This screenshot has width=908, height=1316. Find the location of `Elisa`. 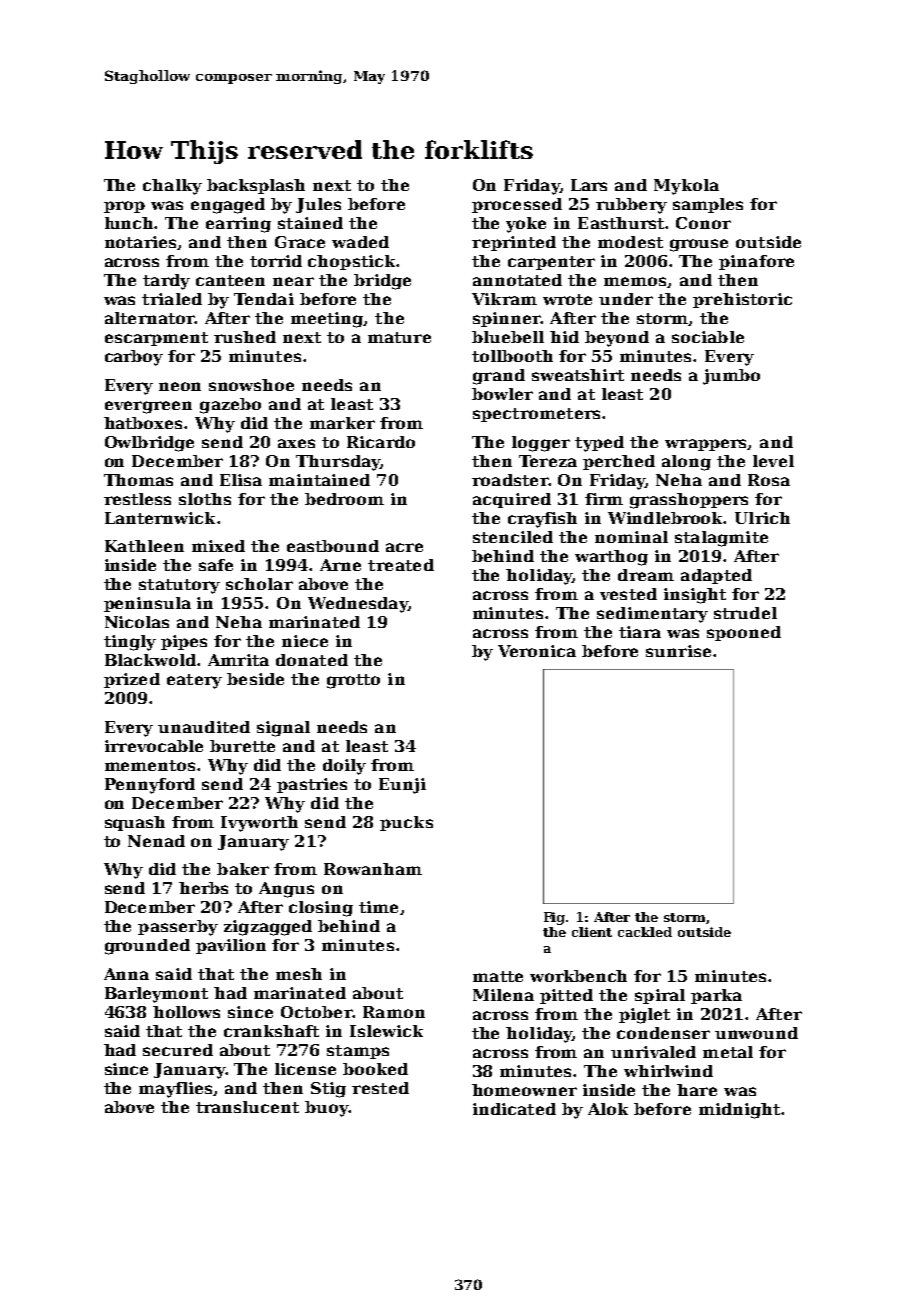

Elisa is located at coordinates (241, 480).
